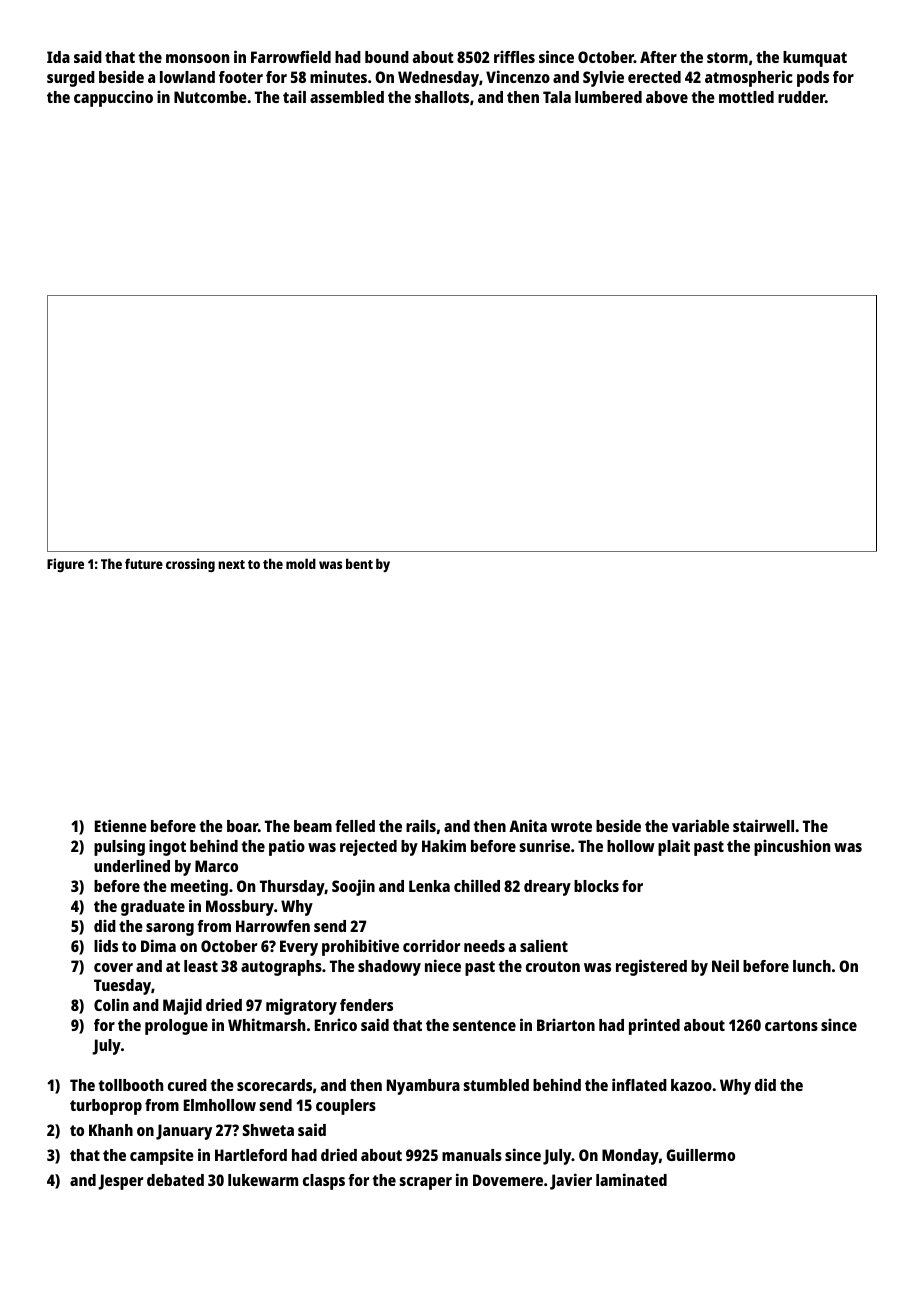  What do you see at coordinates (691, 1085) in the page?
I see `kazoo` at bounding box center [691, 1085].
